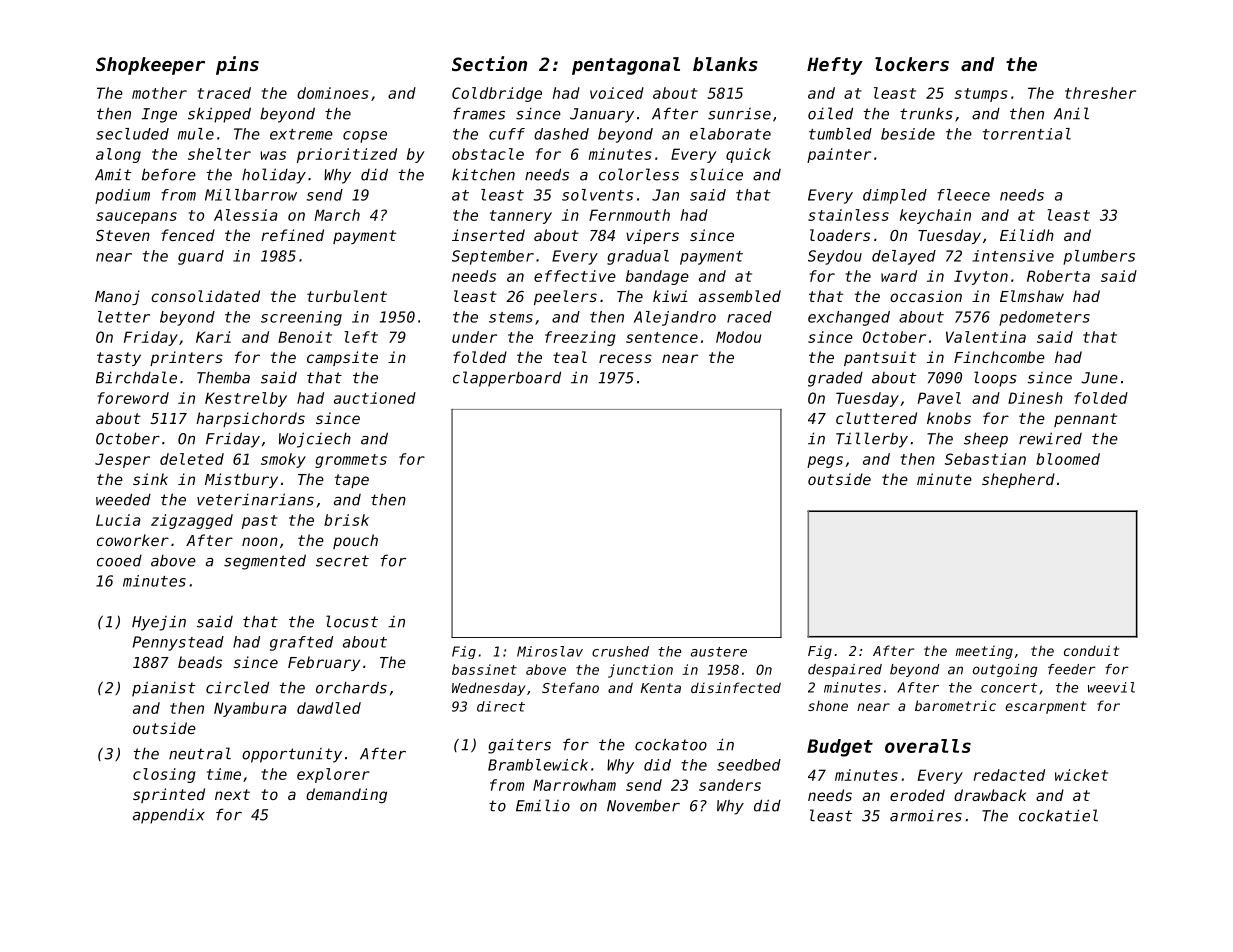 The image size is (1233, 952). What do you see at coordinates (716, 174) in the page?
I see `sluice` at bounding box center [716, 174].
